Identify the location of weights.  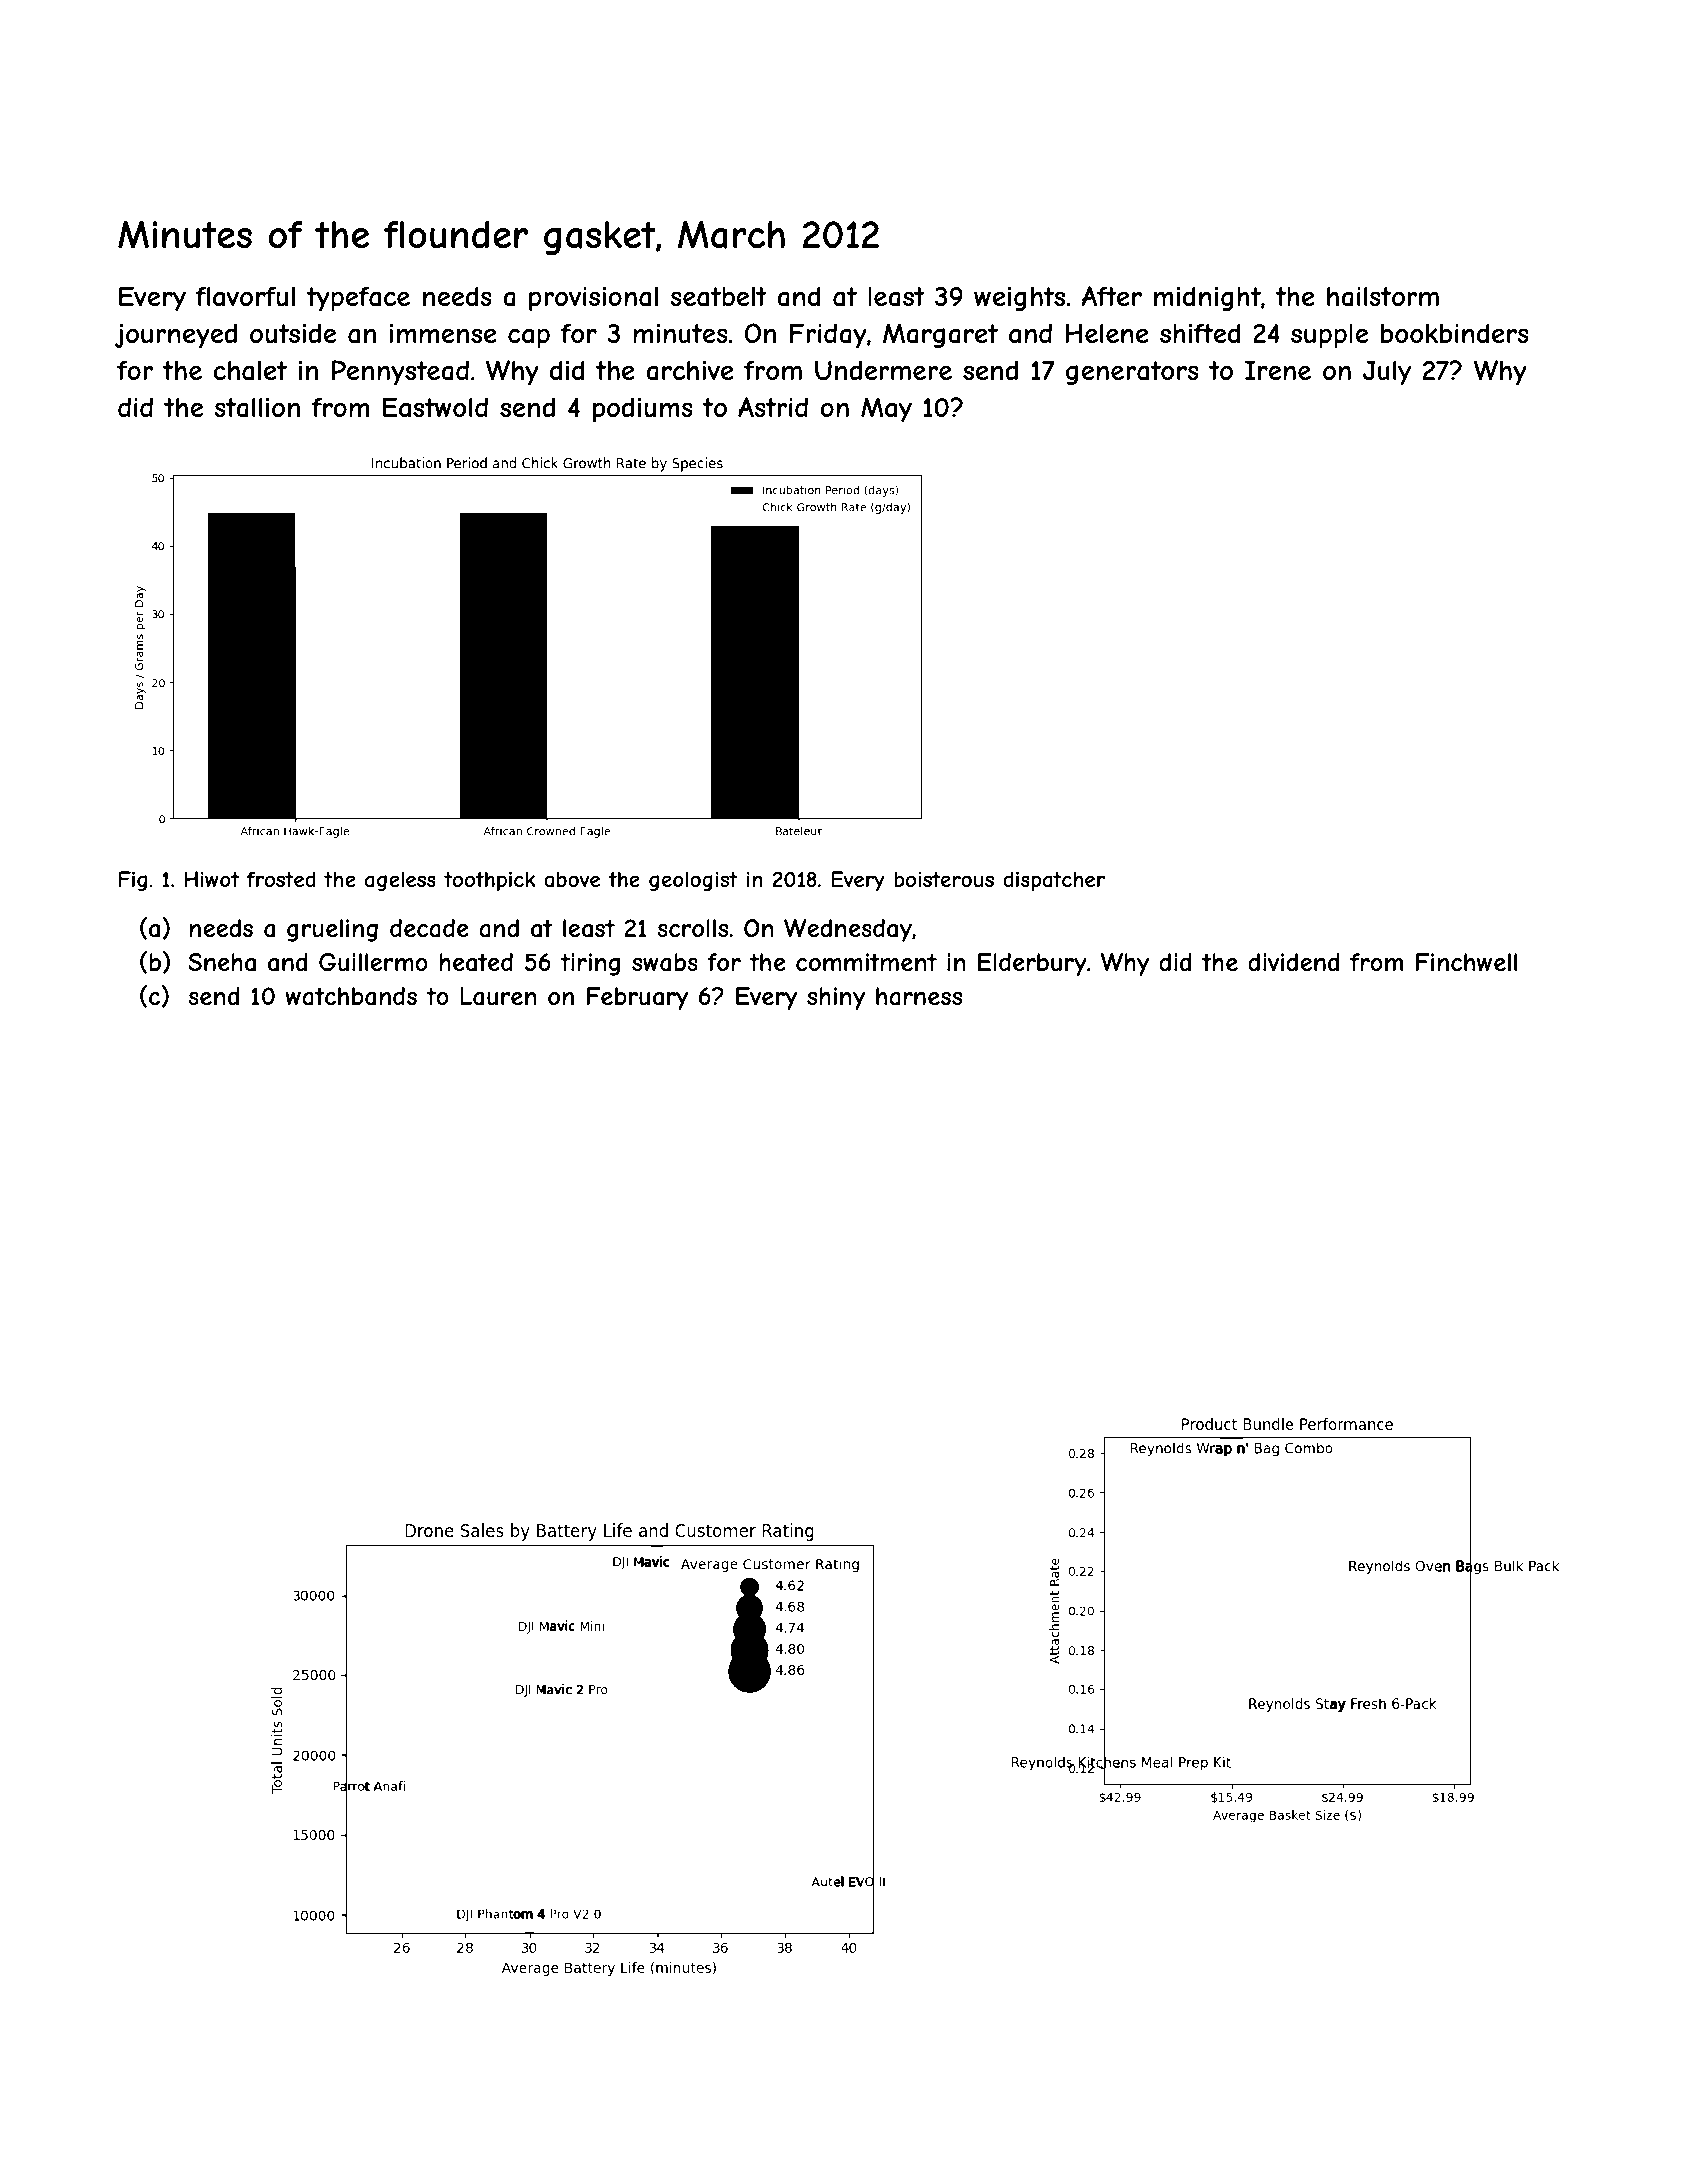
(1019, 299).
